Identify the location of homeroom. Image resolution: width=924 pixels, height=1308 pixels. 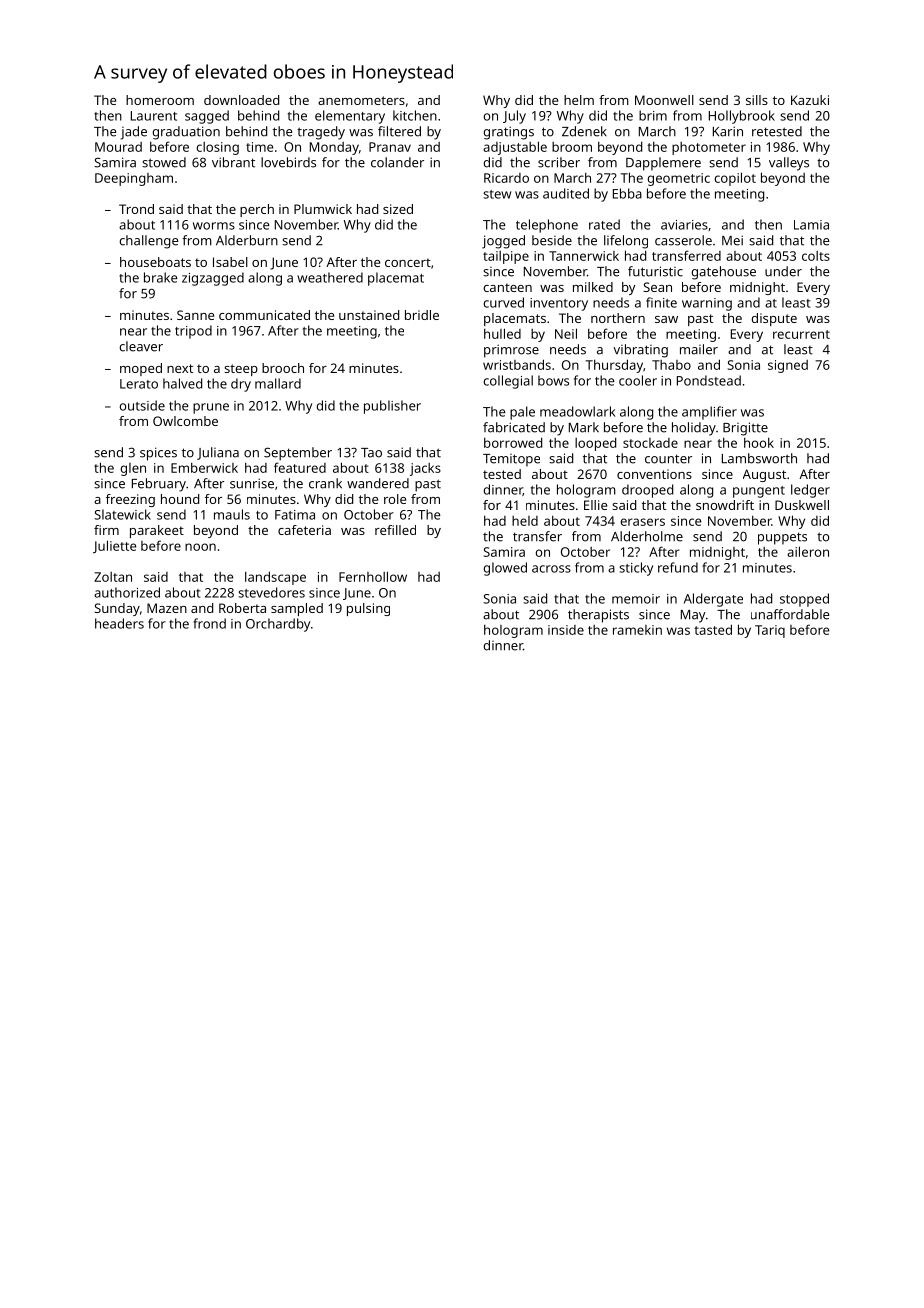
(160, 100).
